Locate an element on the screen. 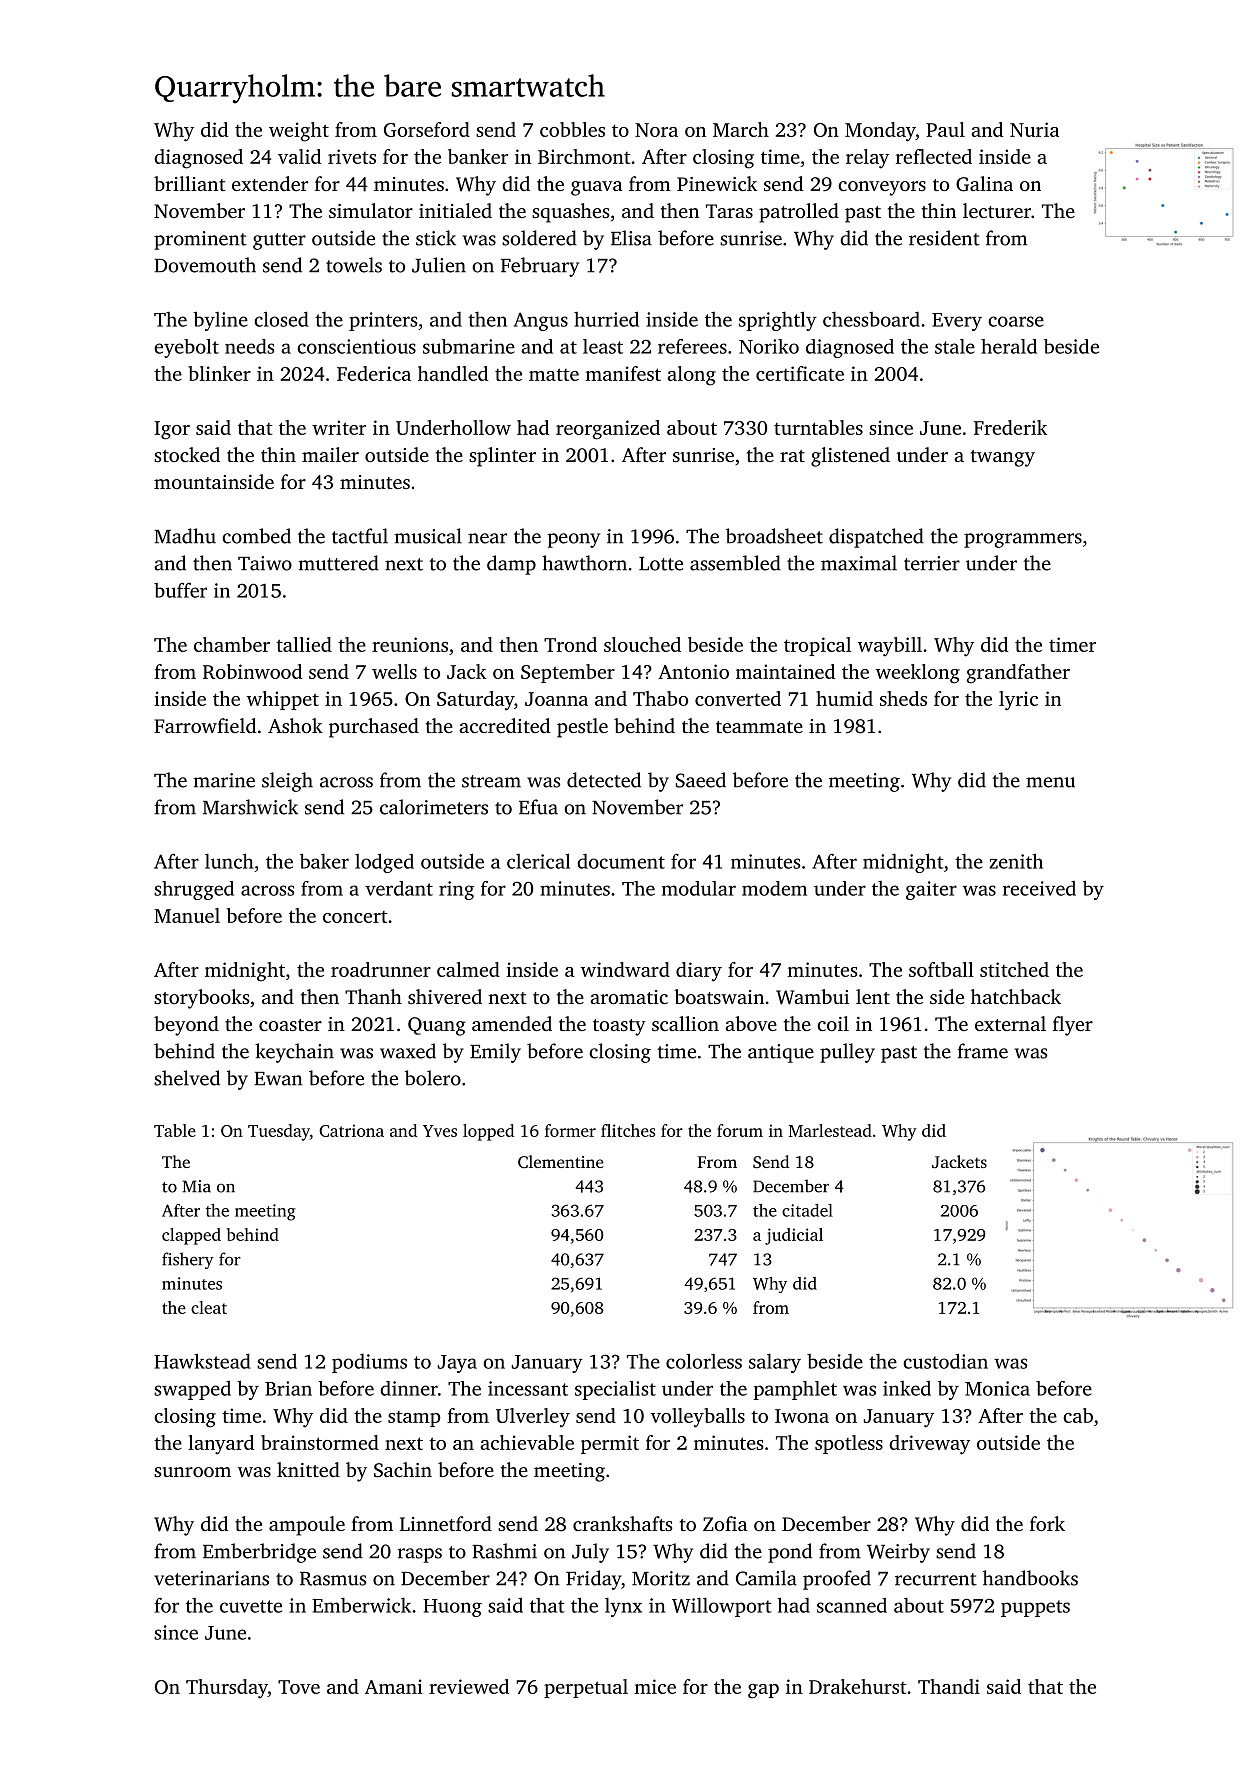 This screenshot has width=1258, height=1779. Frederik is located at coordinates (1010, 427).
